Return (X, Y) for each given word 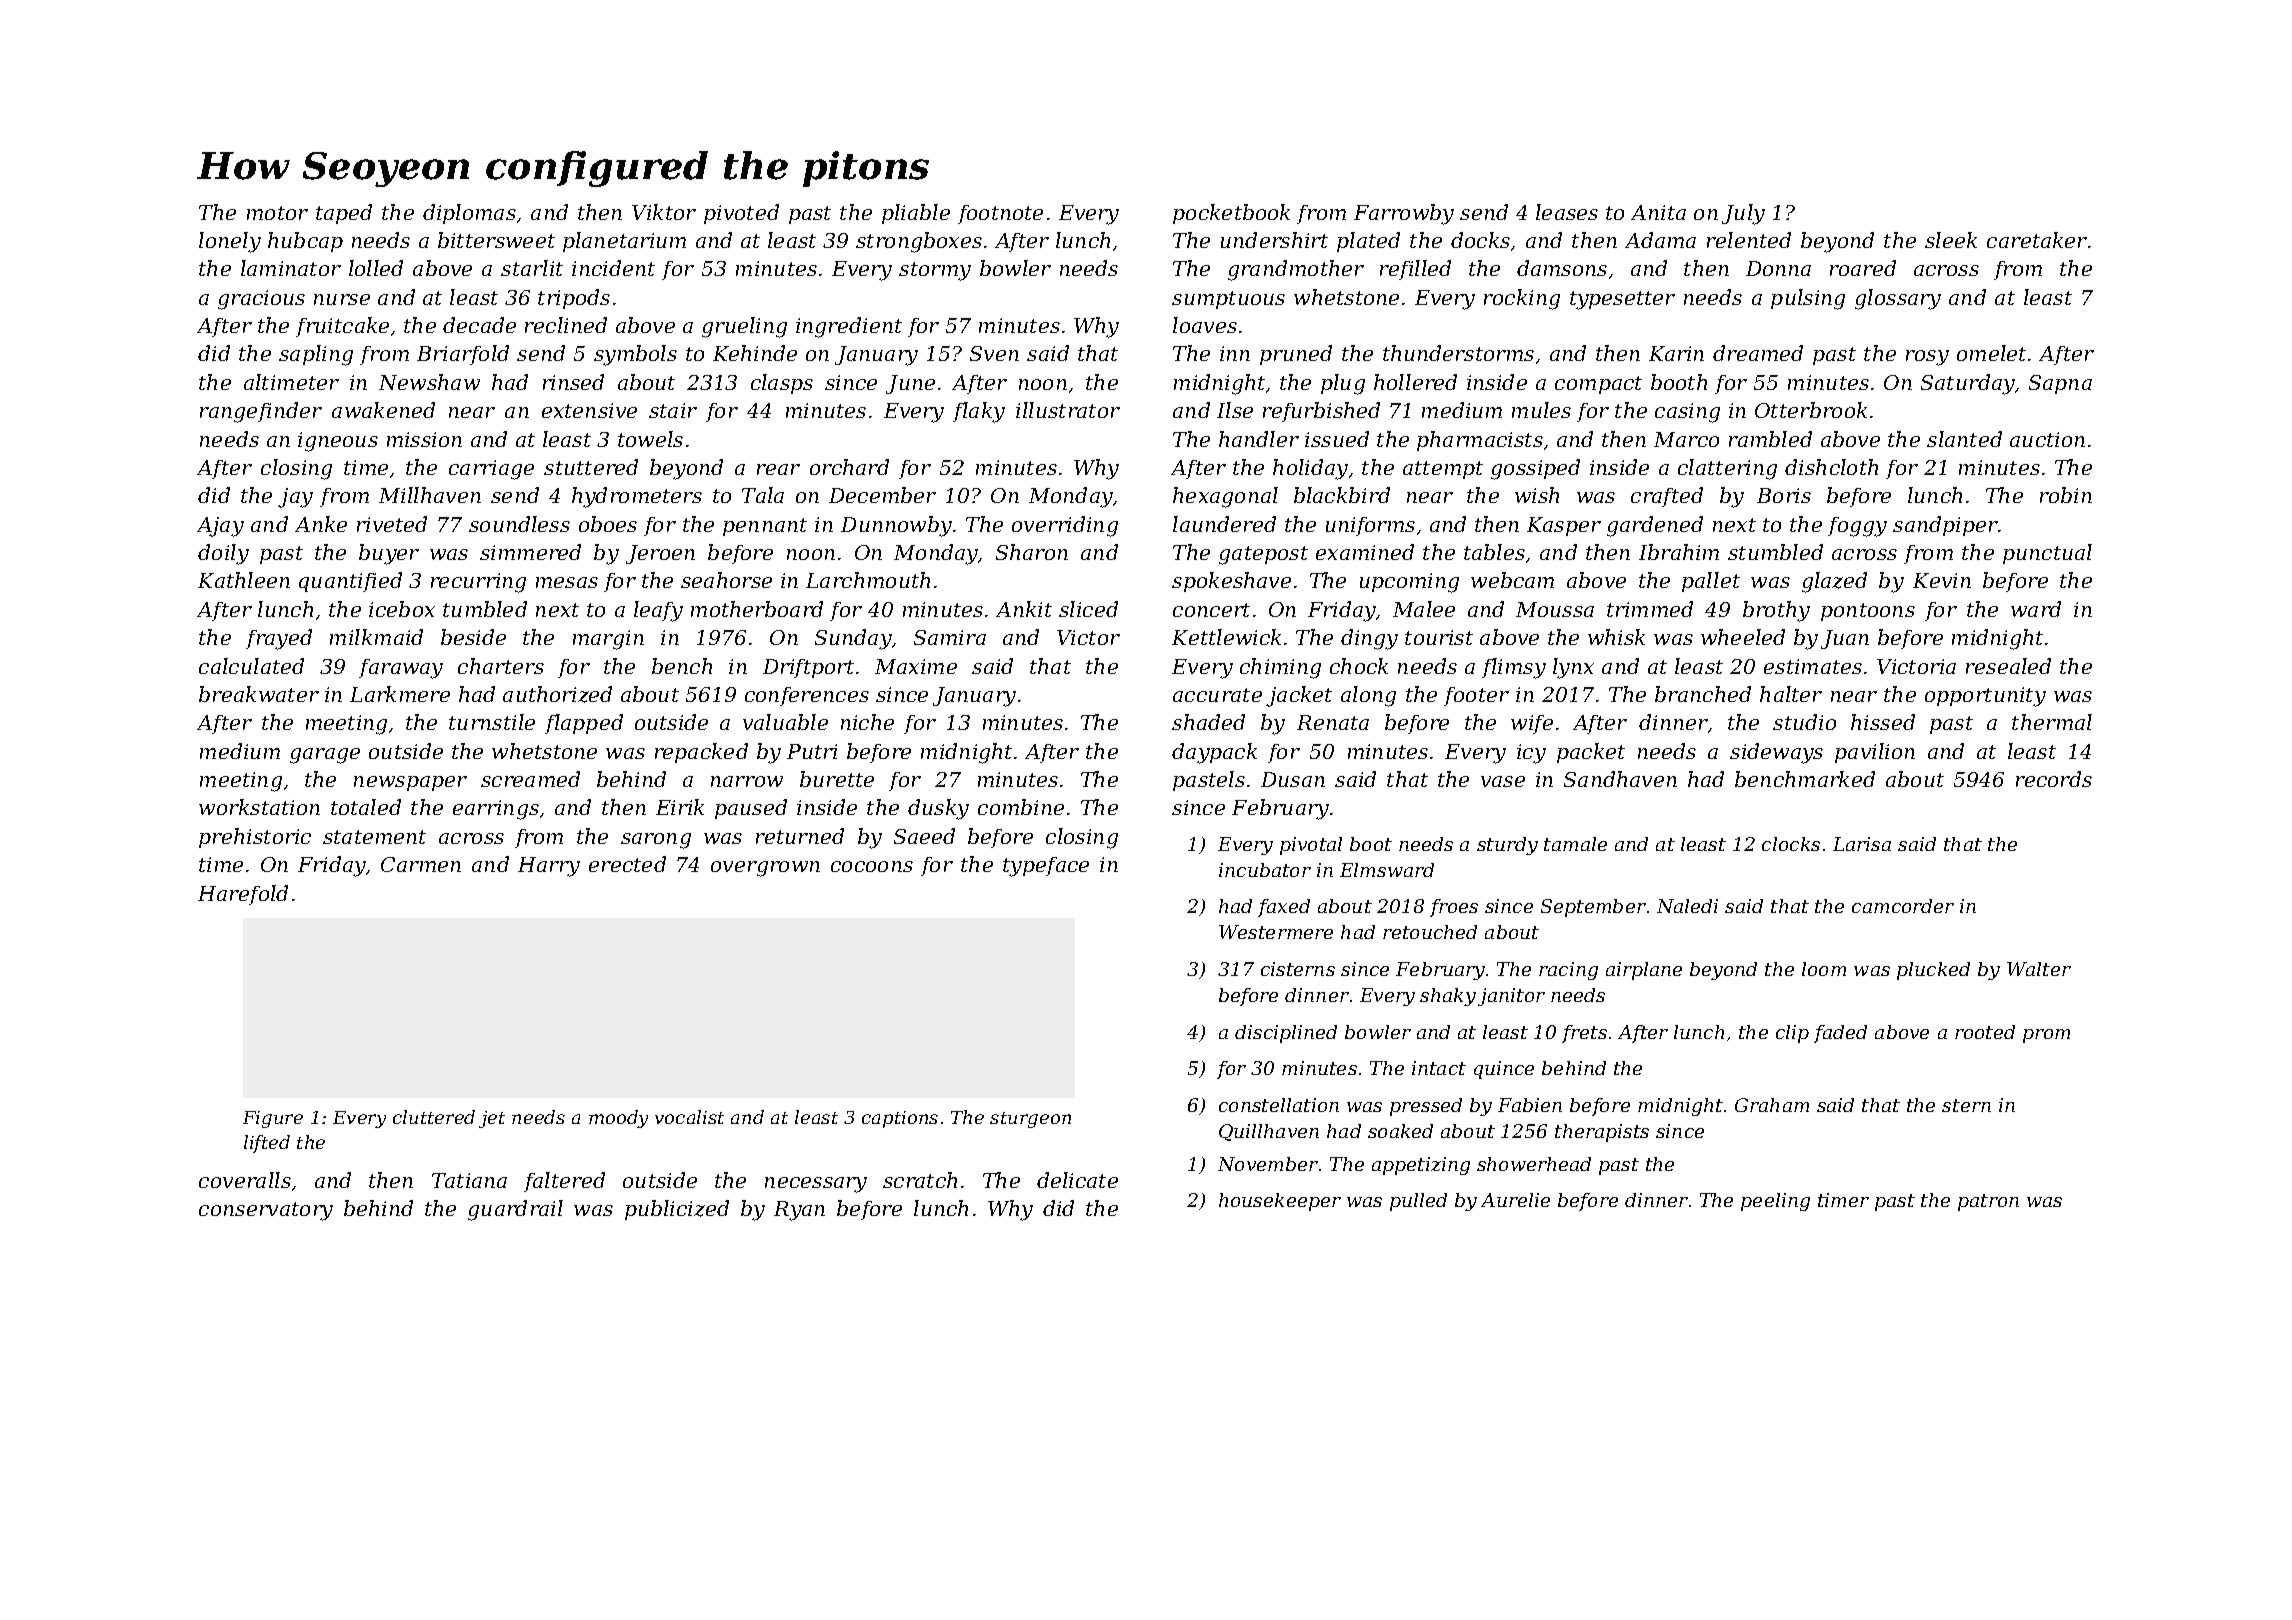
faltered (564, 1182)
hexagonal (1225, 497)
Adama (1660, 240)
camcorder (1903, 906)
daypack (1214, 753)
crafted (1667, 497)
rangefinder (261, 412)
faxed (1284, 908)
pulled (1418, 1202)
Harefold (243, 895)
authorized (557, 694)
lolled (376, 268)
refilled (1415, 270)
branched (1703, 694)
